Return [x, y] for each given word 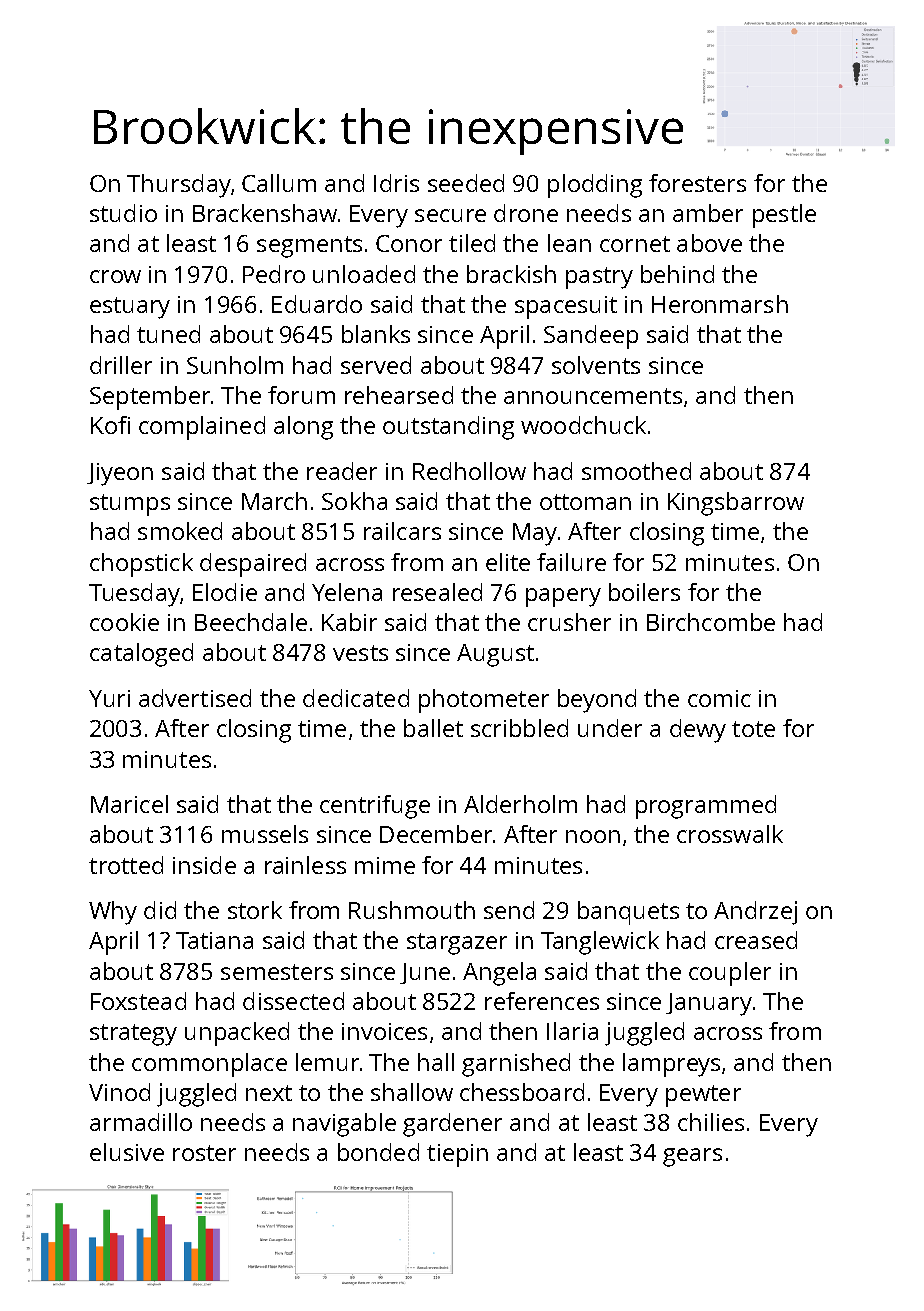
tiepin [457, 1155]
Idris [396, 183]
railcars [402, 531]
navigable [344, 1125]
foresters [697, 183]
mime [385, 865]
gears [692, 1157]
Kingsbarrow [736, 504]
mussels [265, 834]
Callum [279, 183]
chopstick [141, 565]
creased [756, 940]
